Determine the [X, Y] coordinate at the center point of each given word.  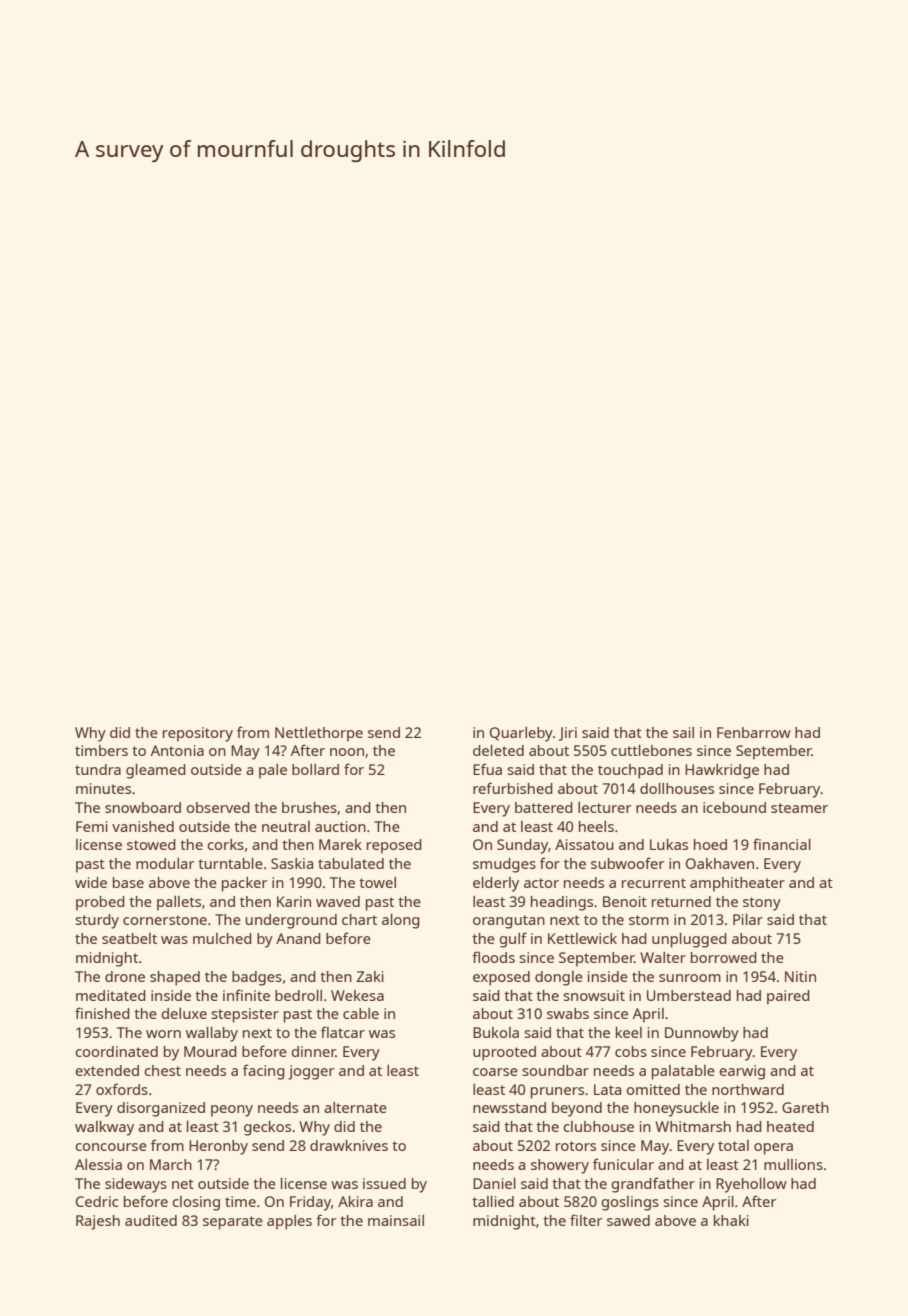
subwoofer [627, 863]
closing [196, 1203]
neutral [286, 826]
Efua [487, 769]
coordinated [116, 1051]
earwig [742, 1072]
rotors [576, 1146]
